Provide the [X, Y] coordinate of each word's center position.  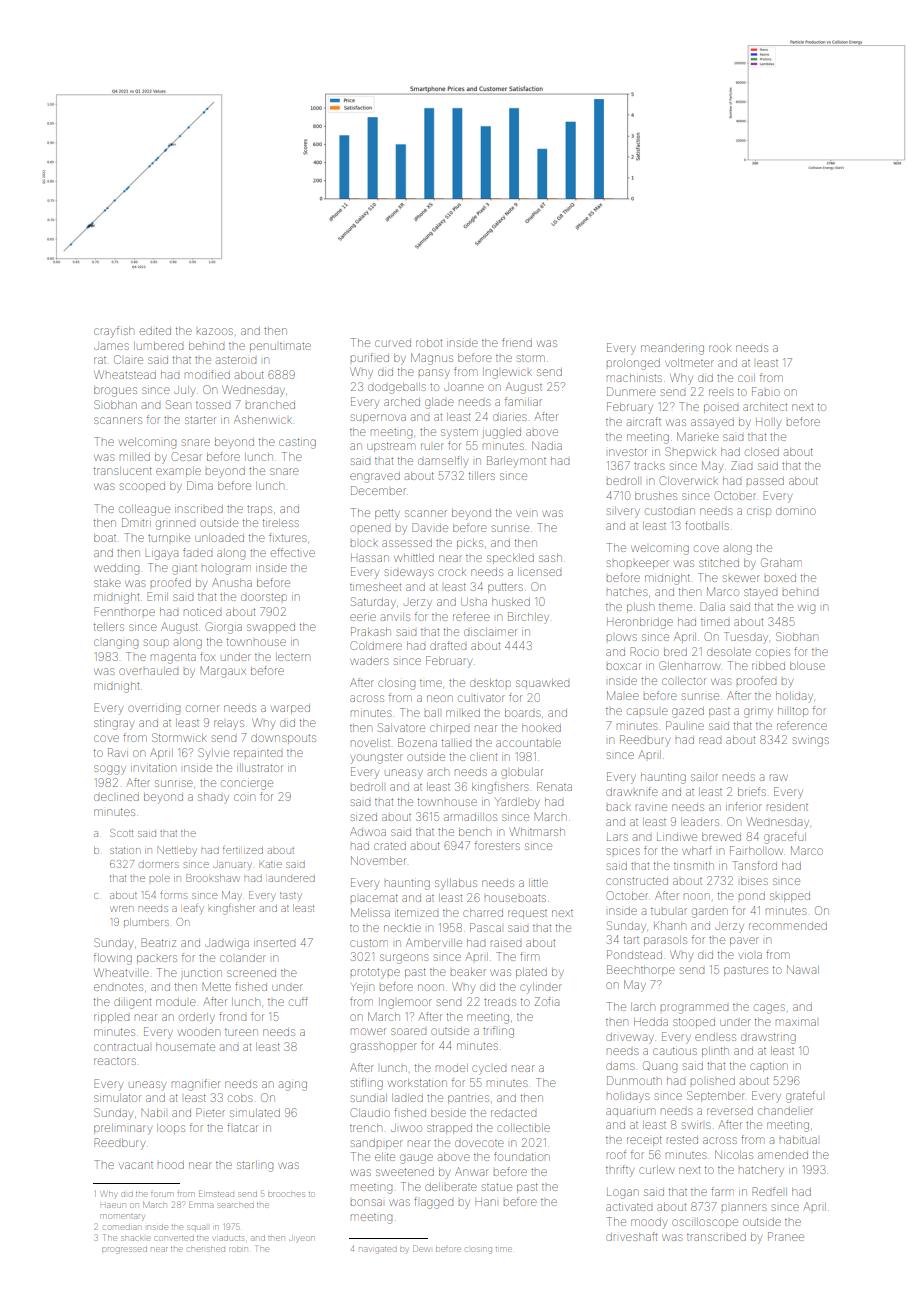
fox [207, 656]
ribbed [768, 666]
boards [522, 713]
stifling [367, 1084]
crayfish [114, 332]
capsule [647, 711]
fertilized [243, 850]
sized [364, 817]
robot [429, 343]
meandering [672, 349]
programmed [694, 1009]
